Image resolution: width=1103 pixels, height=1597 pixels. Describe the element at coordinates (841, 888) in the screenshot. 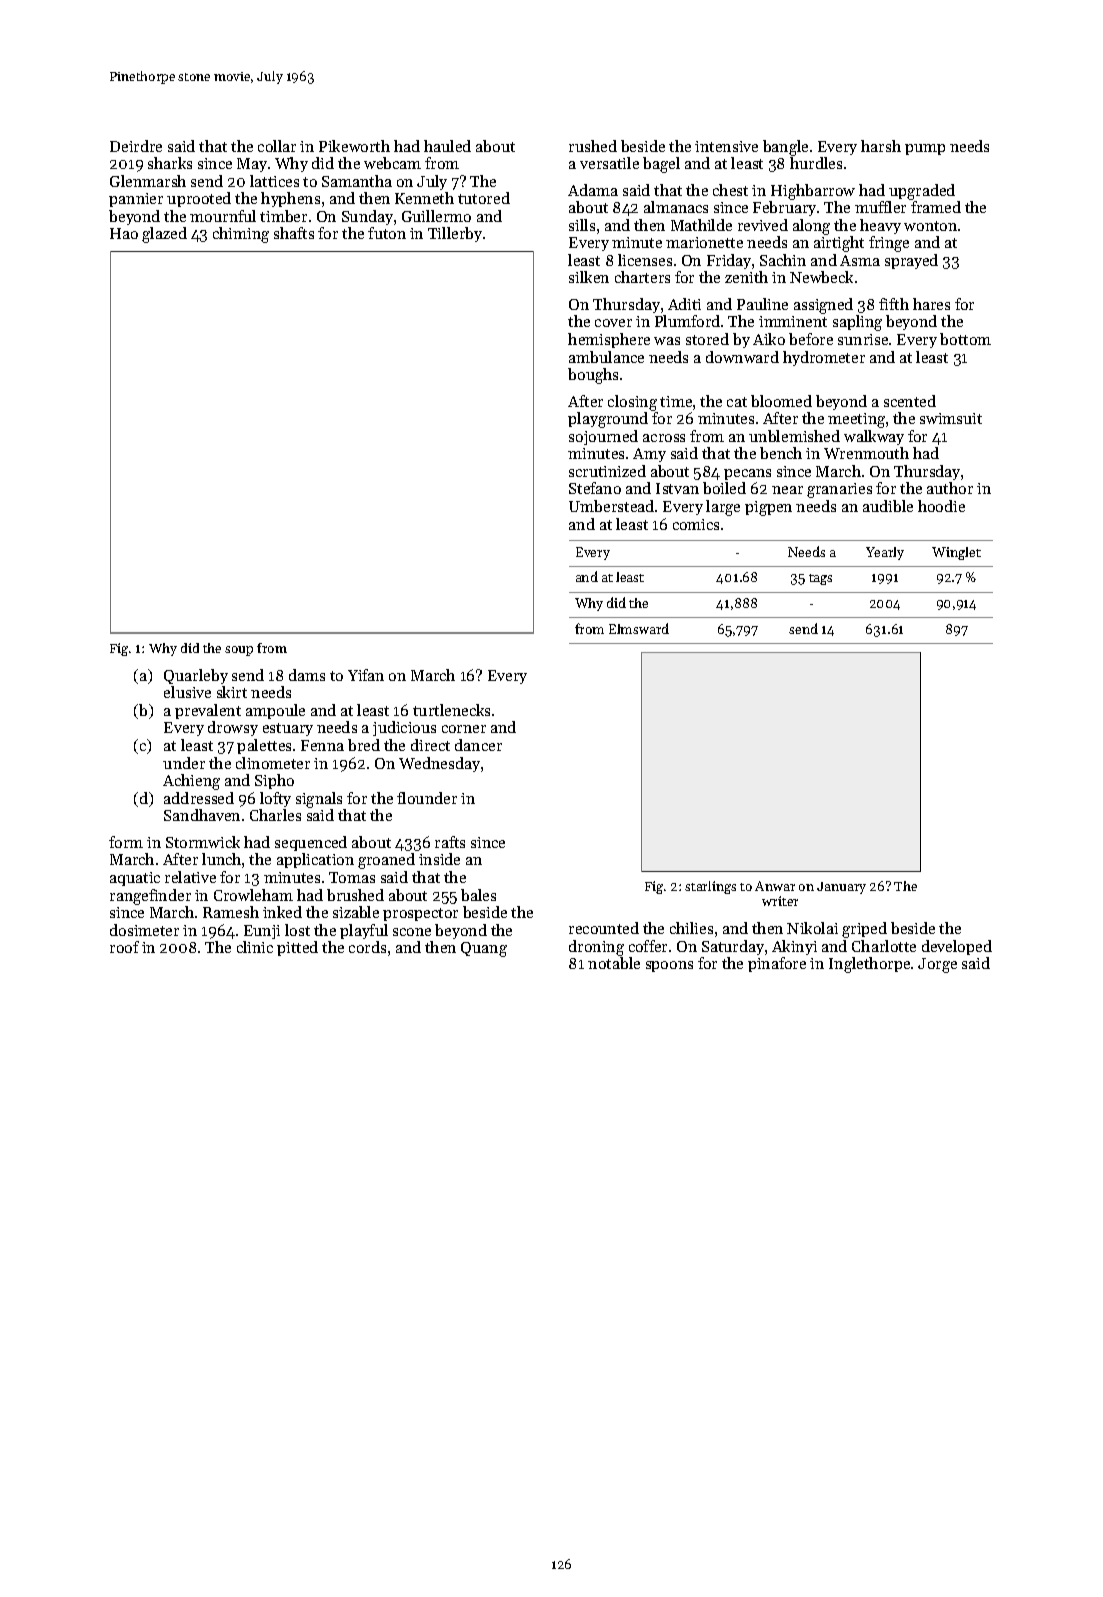

I see `January` at that location.
